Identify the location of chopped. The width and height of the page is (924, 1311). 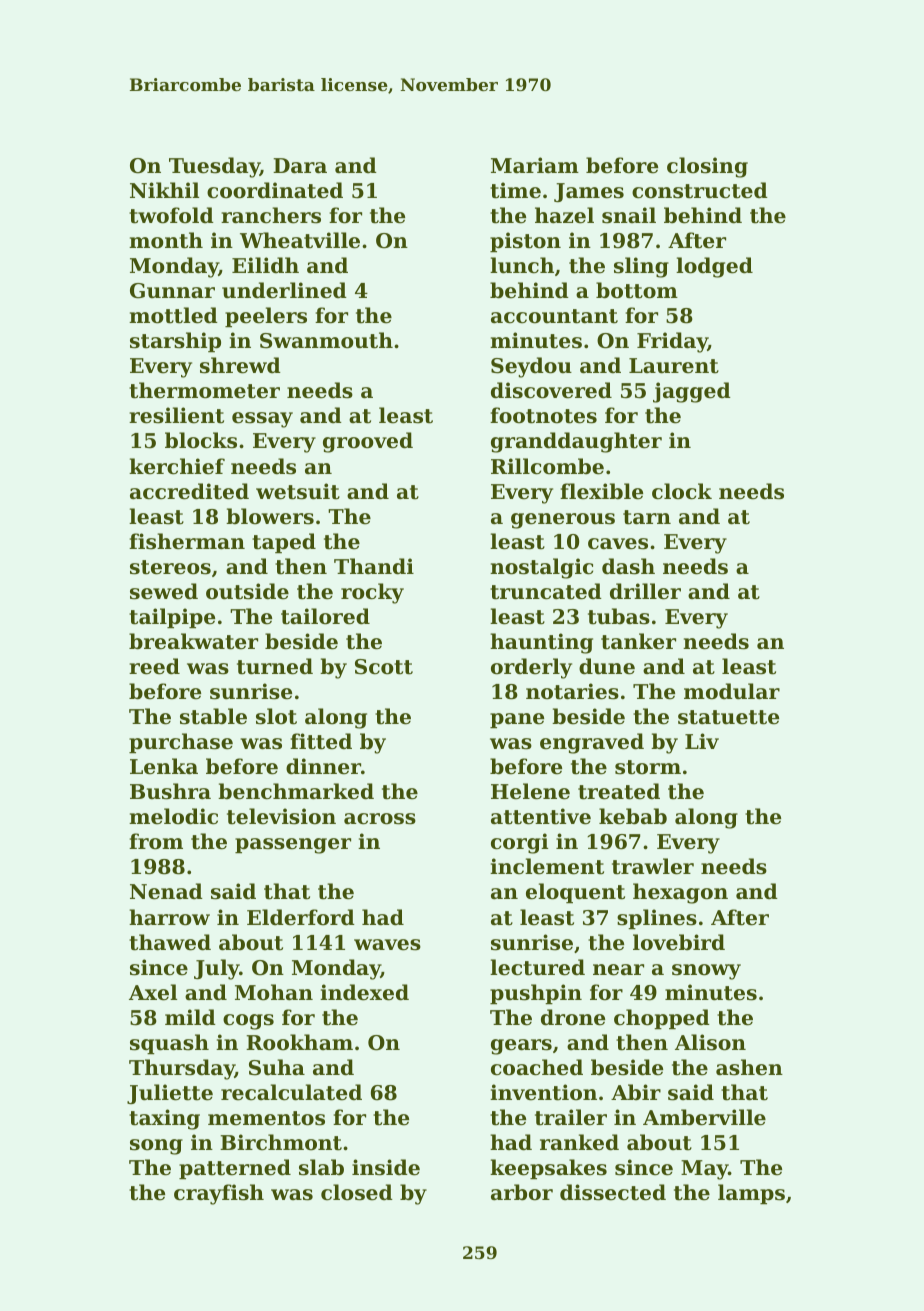
(662, 1019).
